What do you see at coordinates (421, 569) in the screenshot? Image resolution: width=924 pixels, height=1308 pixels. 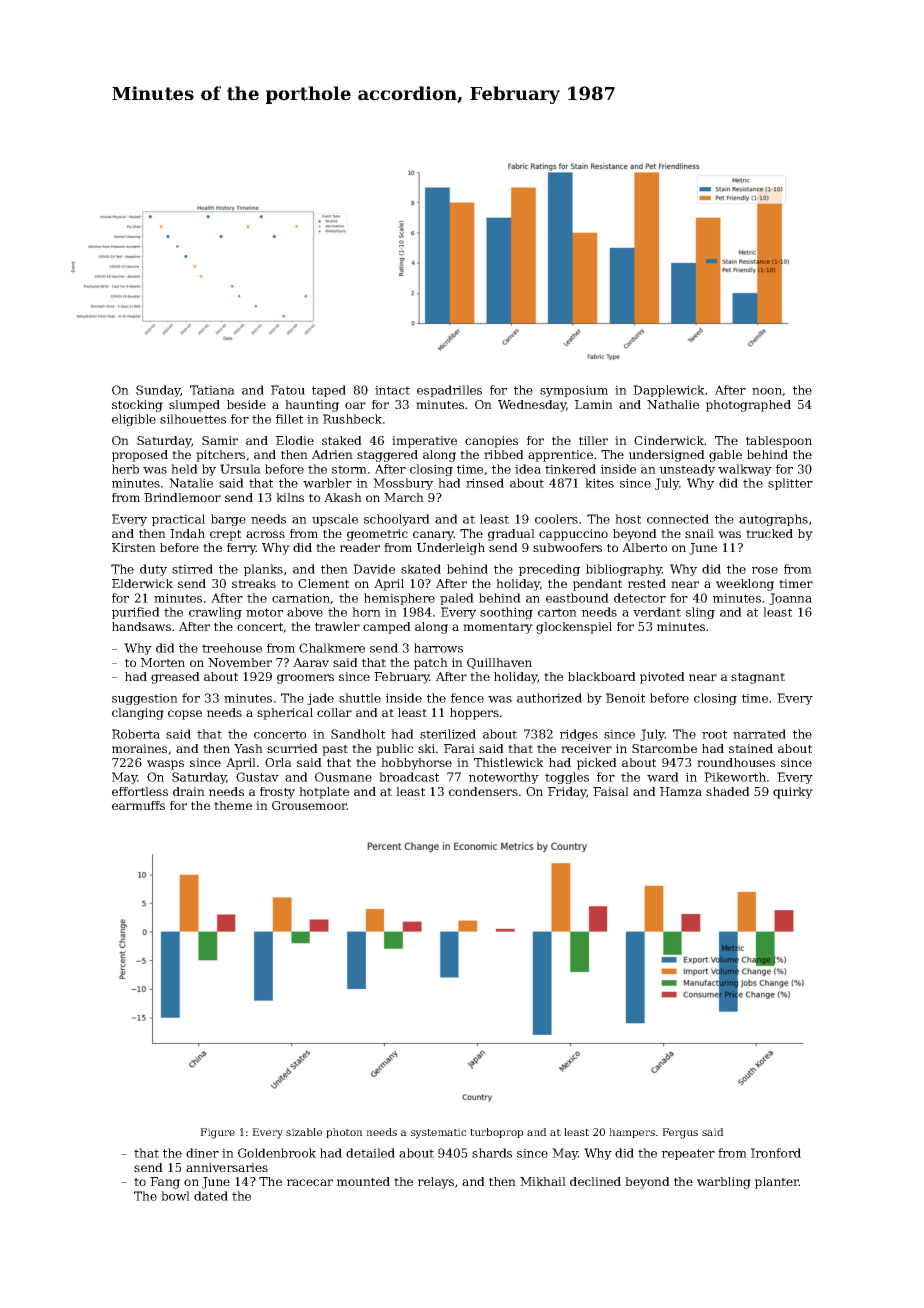 I see `skated` at bounding box center [421, 569].
